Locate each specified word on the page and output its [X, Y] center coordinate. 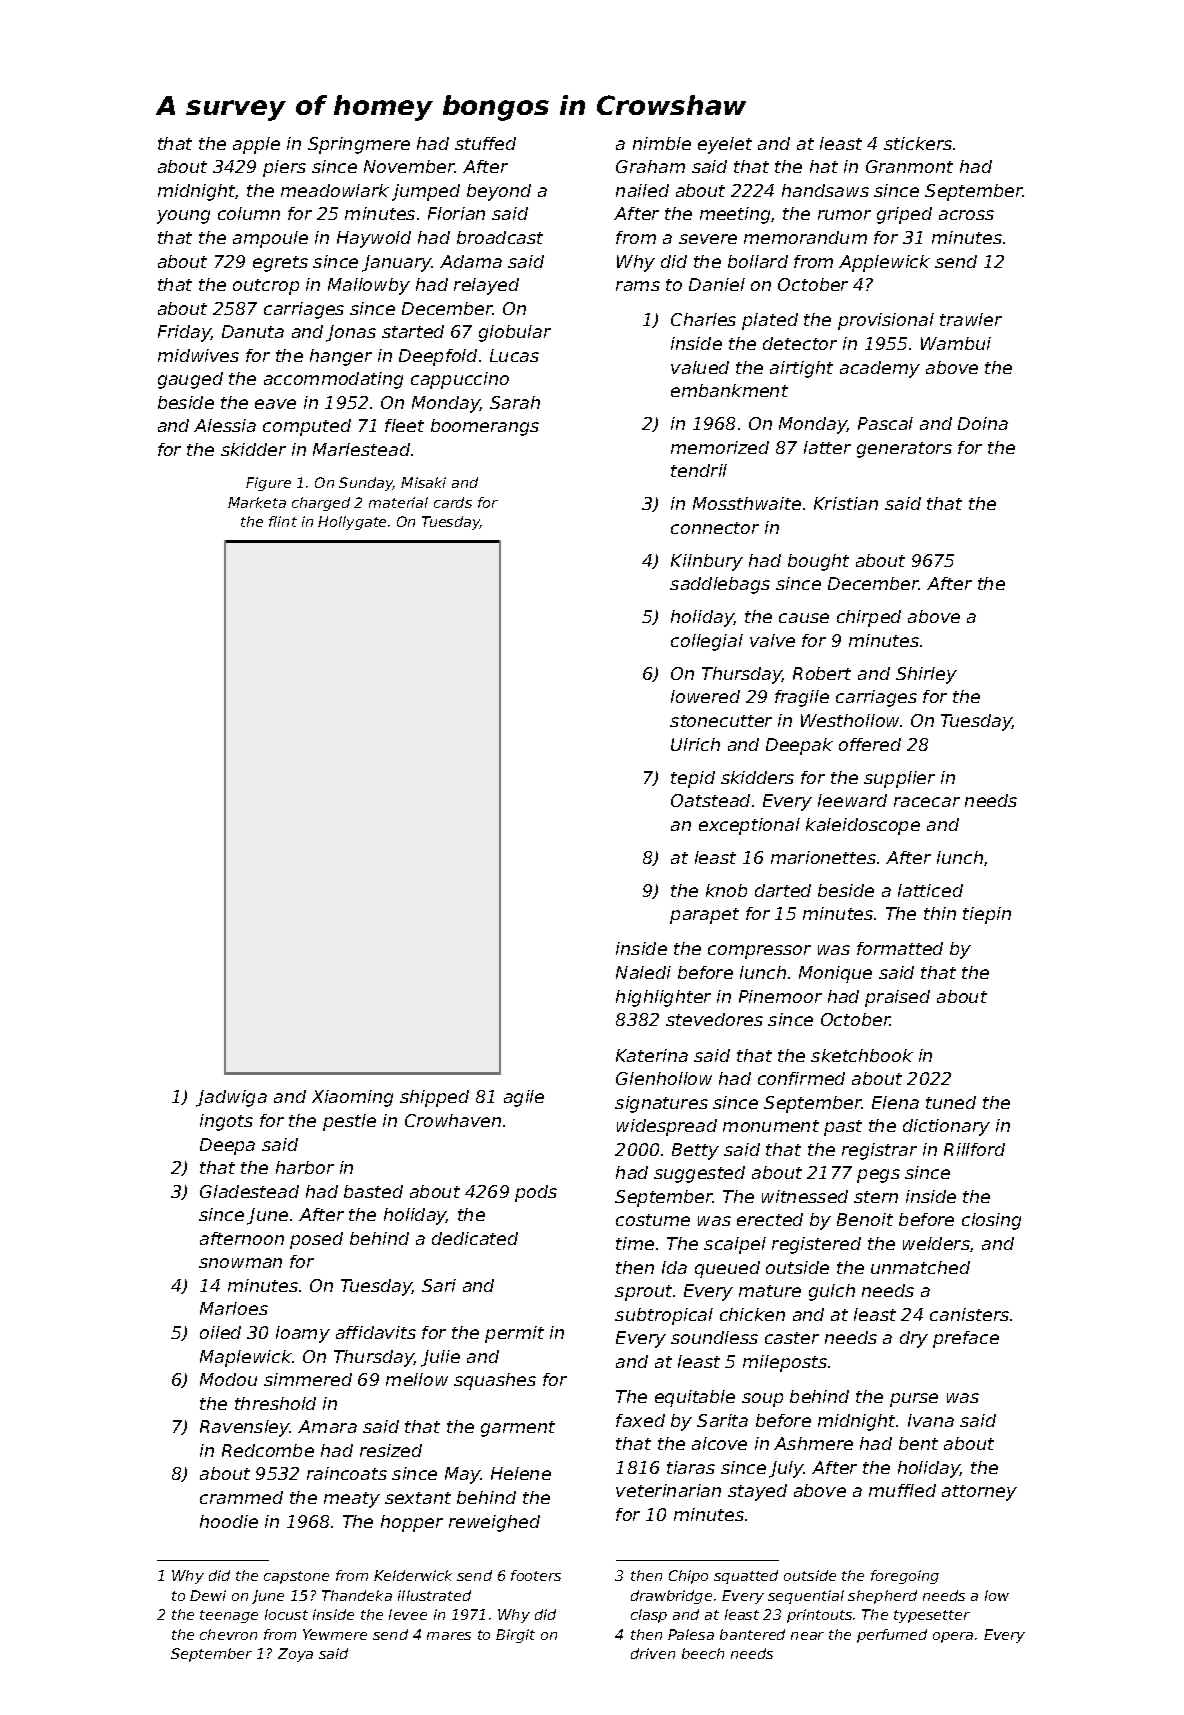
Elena [895, 1102]
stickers [918, 143]
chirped [869, 618]
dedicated [475, 1238]
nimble [662, 143]
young [183, 217]
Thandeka [357, 1595]
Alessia [225, 425]
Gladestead [249, 1191]
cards [453, 502]
